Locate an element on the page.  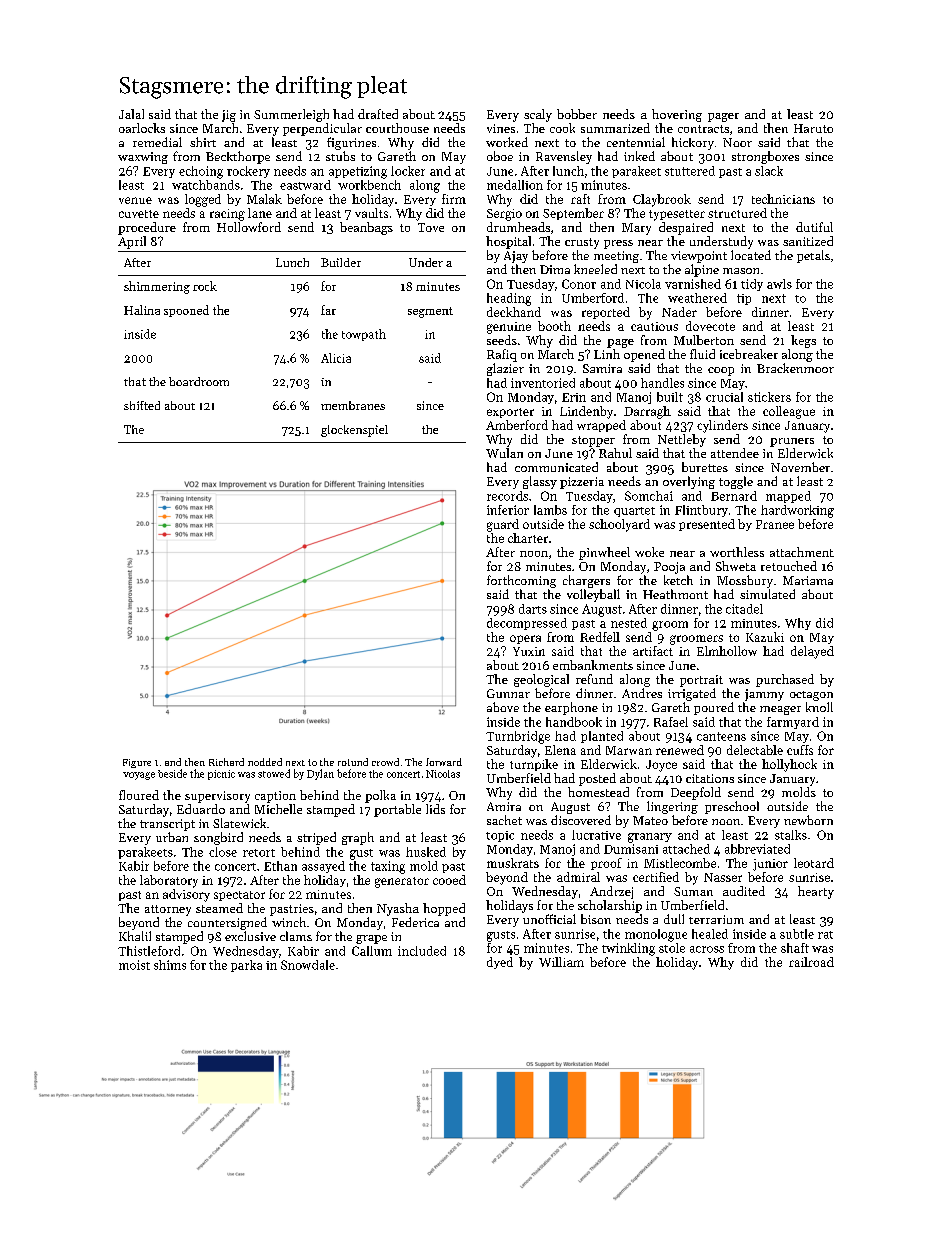
railroad is located at coordinates (811, 962).
